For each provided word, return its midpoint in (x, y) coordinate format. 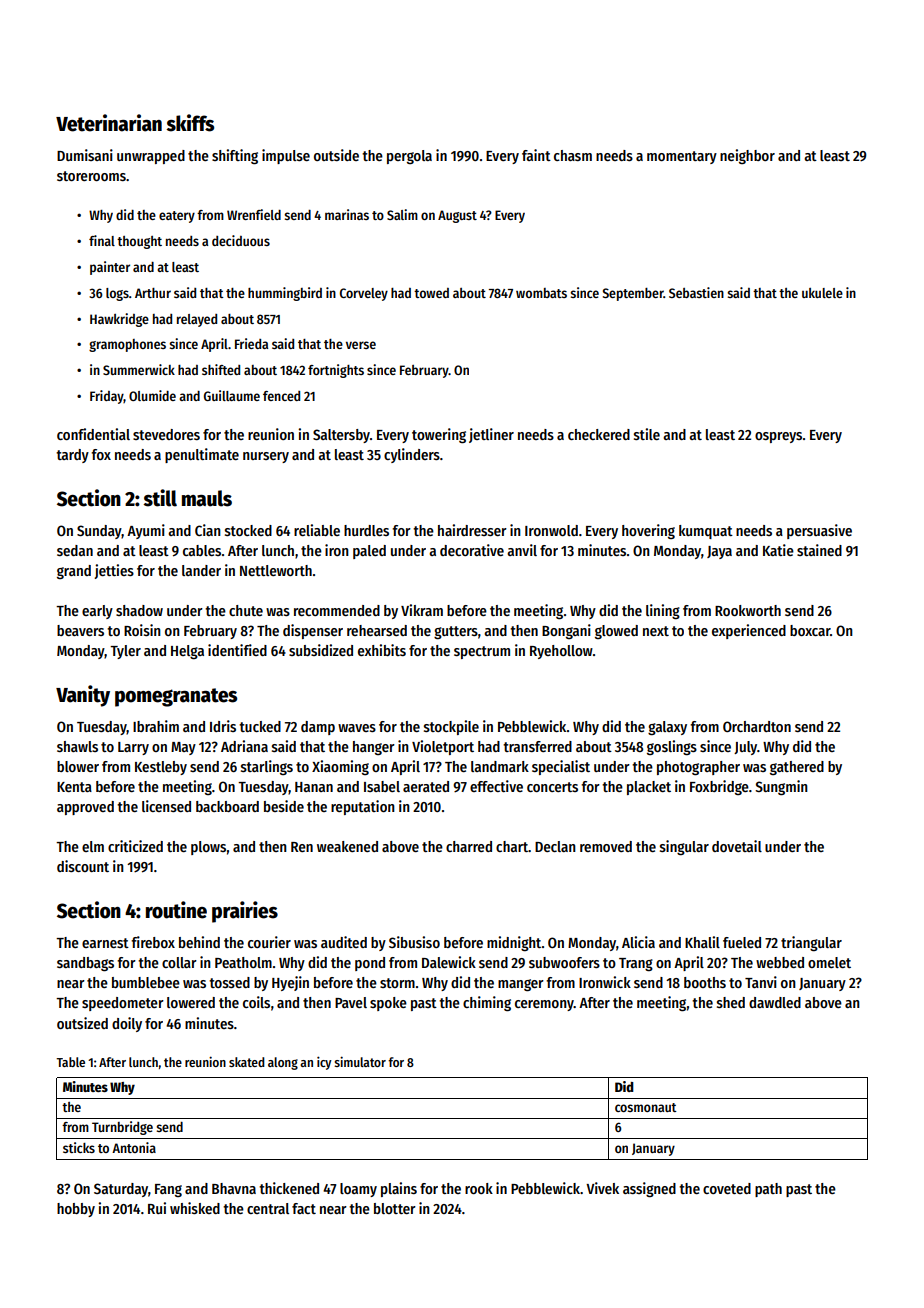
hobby (76, 1210)
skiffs (190, 123)
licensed (166, 806)
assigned (649, 1189)
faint (536, 155)
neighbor (747, 156)
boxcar (810, 630)
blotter (395, 1208)
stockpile (451, 727)
